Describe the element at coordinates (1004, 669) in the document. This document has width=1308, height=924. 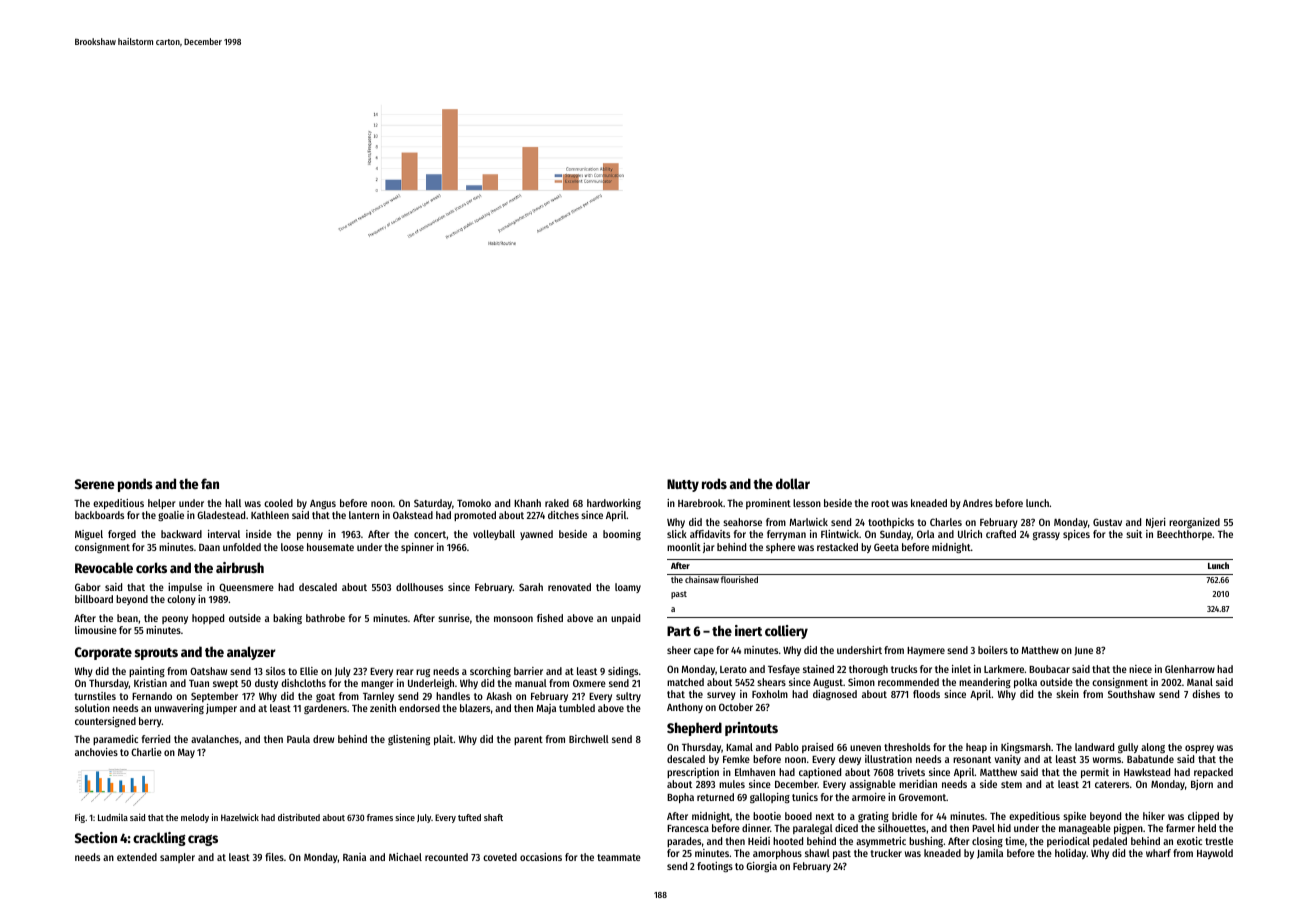
I see `Larkmere` at that location.
